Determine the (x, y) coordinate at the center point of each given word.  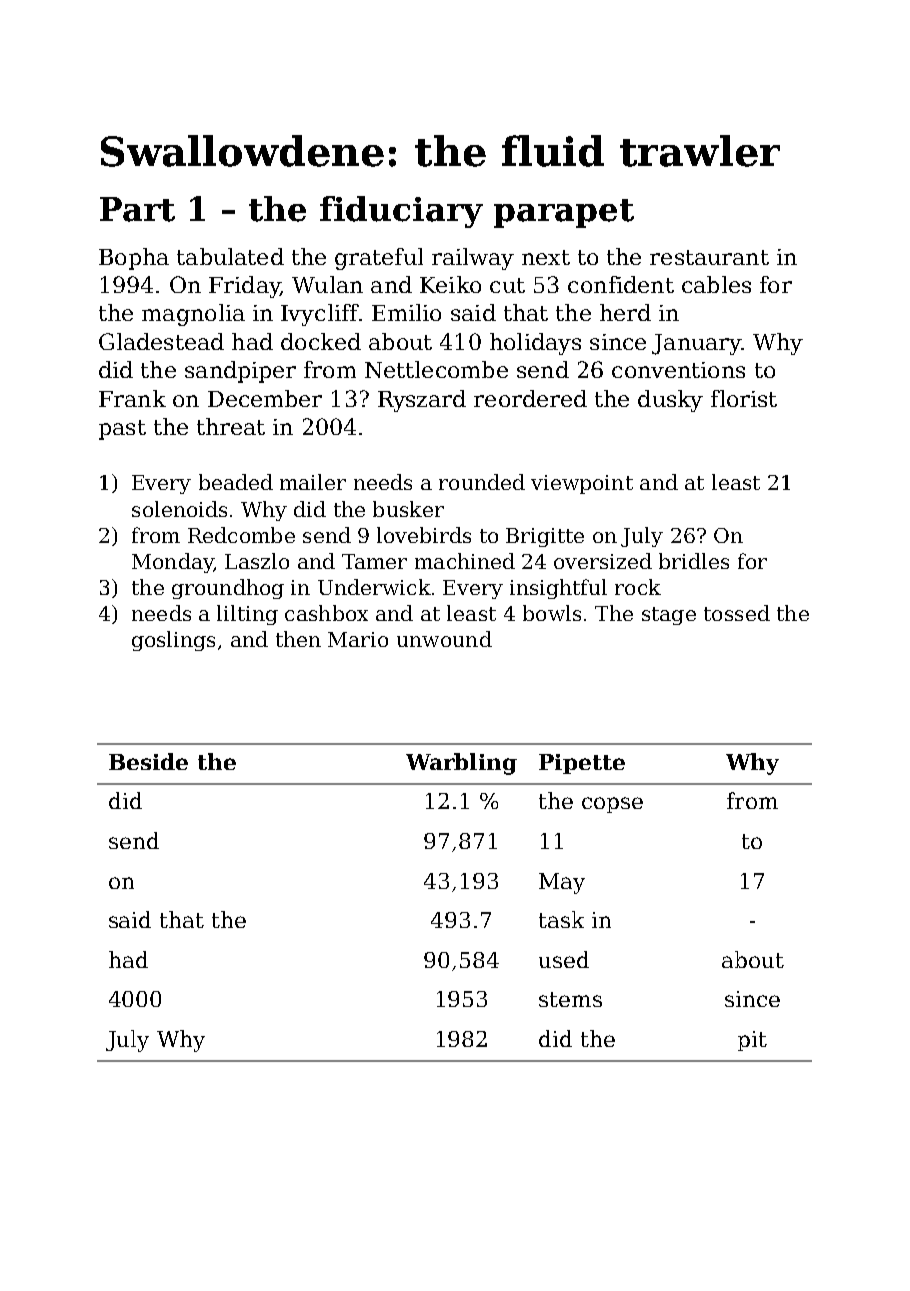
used (564, 959)
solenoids (179, 509)
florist (744, 398)
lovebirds (424, 535)
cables (716, 284)
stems (570, 999)
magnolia (193, 315)
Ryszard (422, 401)
